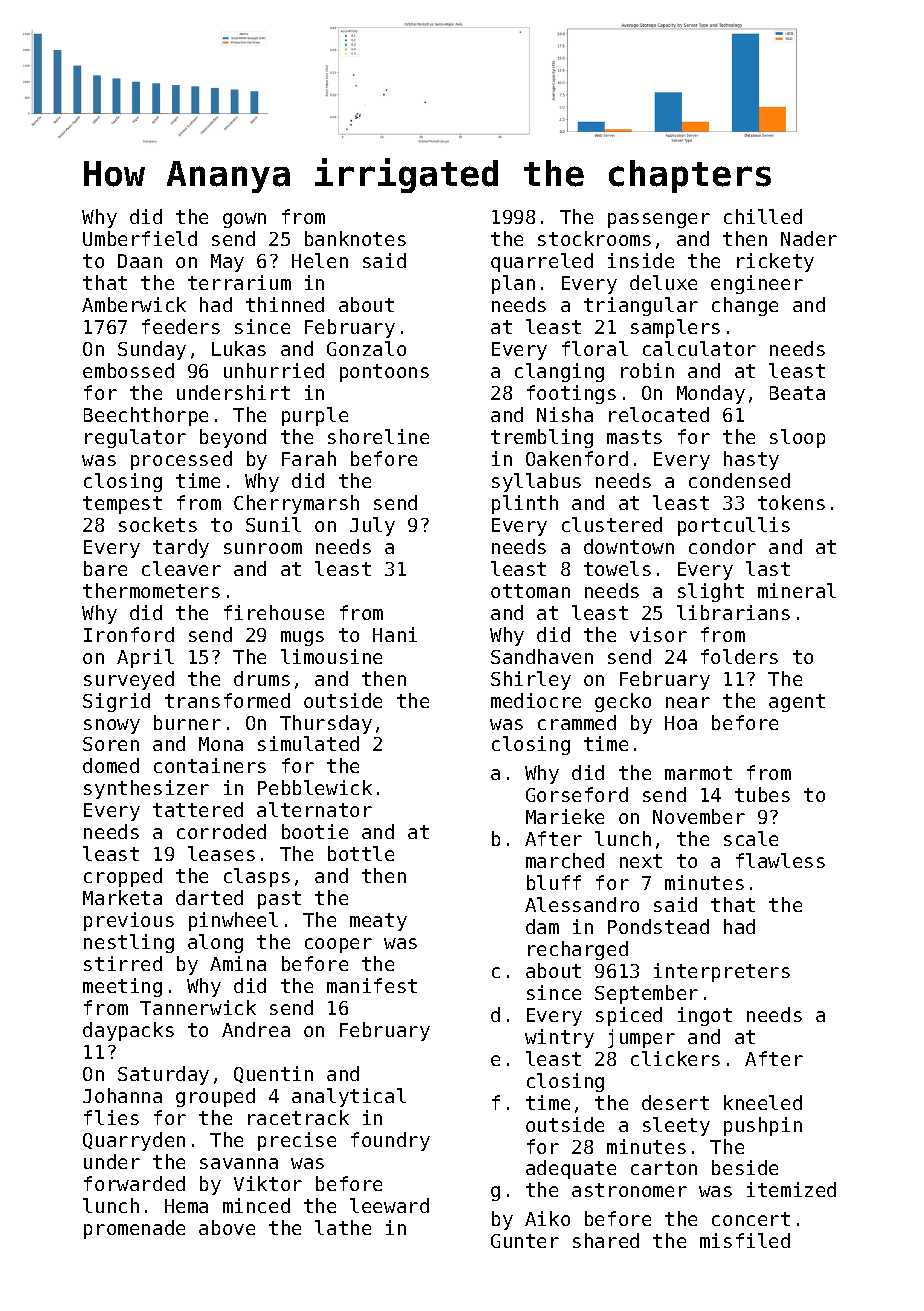  I want to click on burner, so click(187, 722).
